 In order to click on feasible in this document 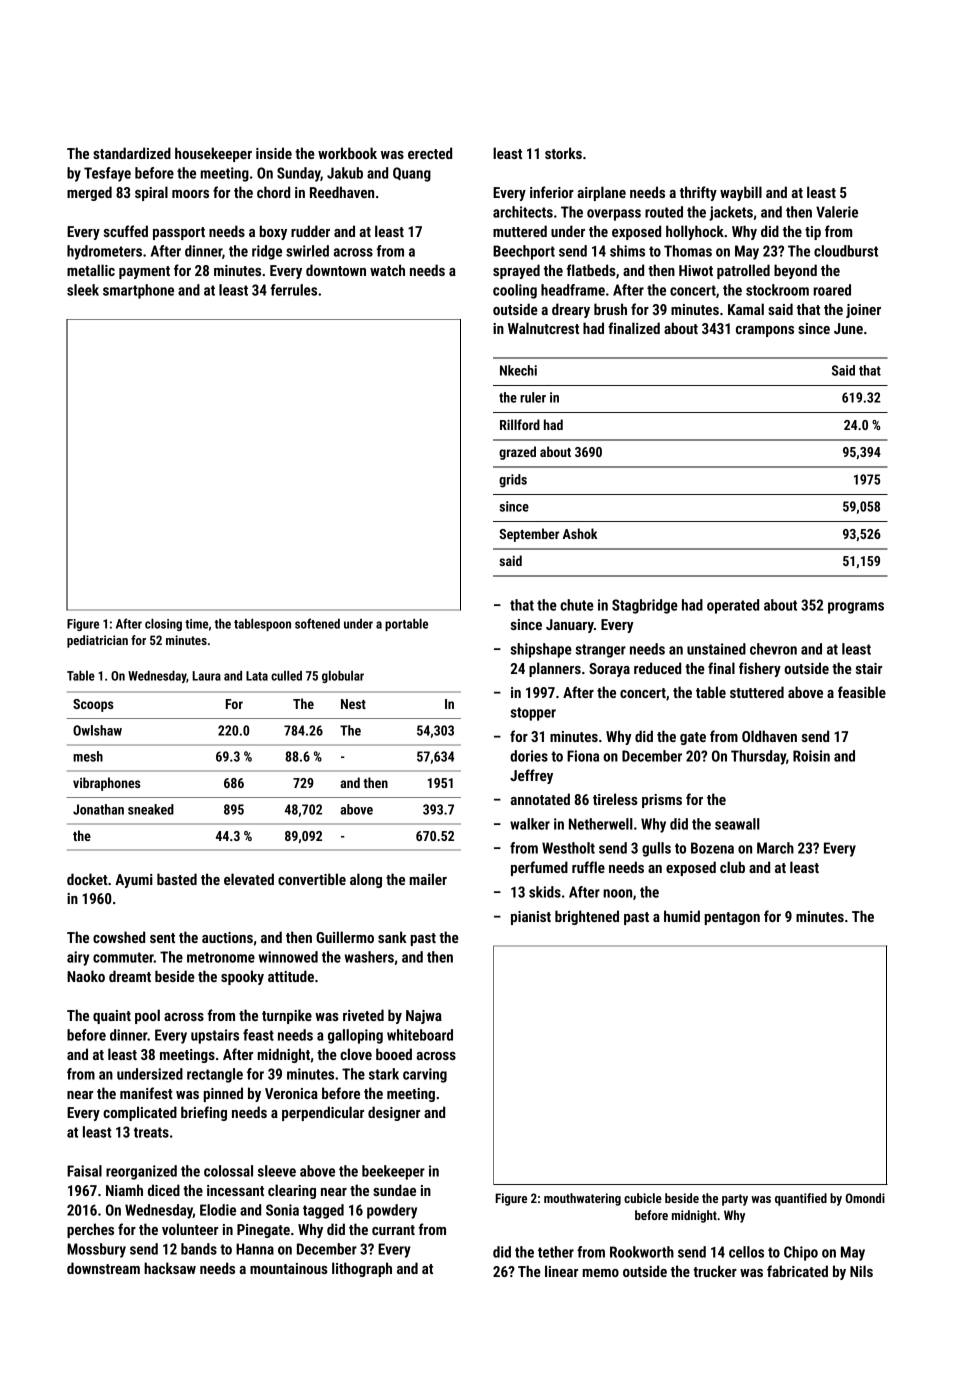, I will do `click(862, 692)`.
